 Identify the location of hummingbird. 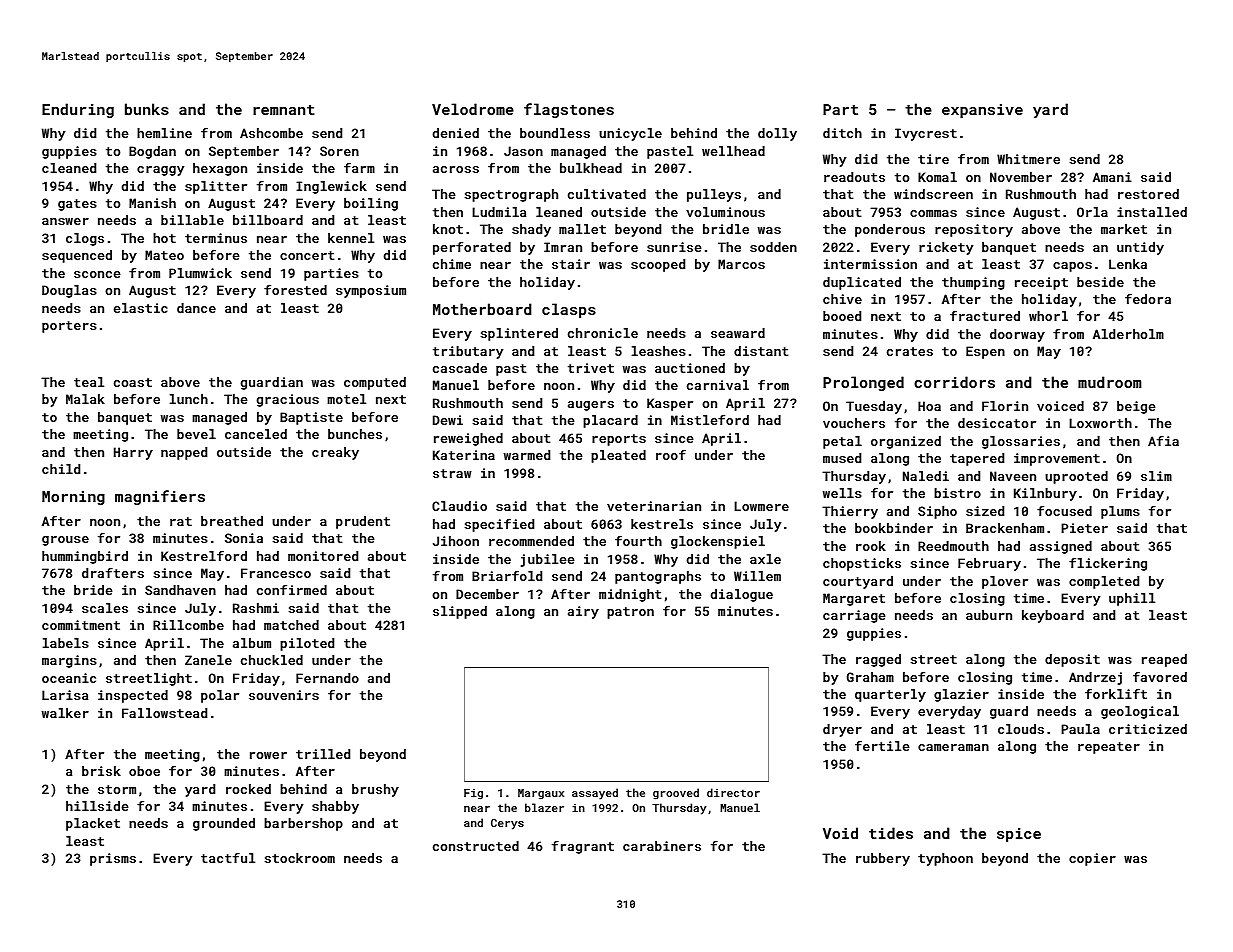
(85, 557).
